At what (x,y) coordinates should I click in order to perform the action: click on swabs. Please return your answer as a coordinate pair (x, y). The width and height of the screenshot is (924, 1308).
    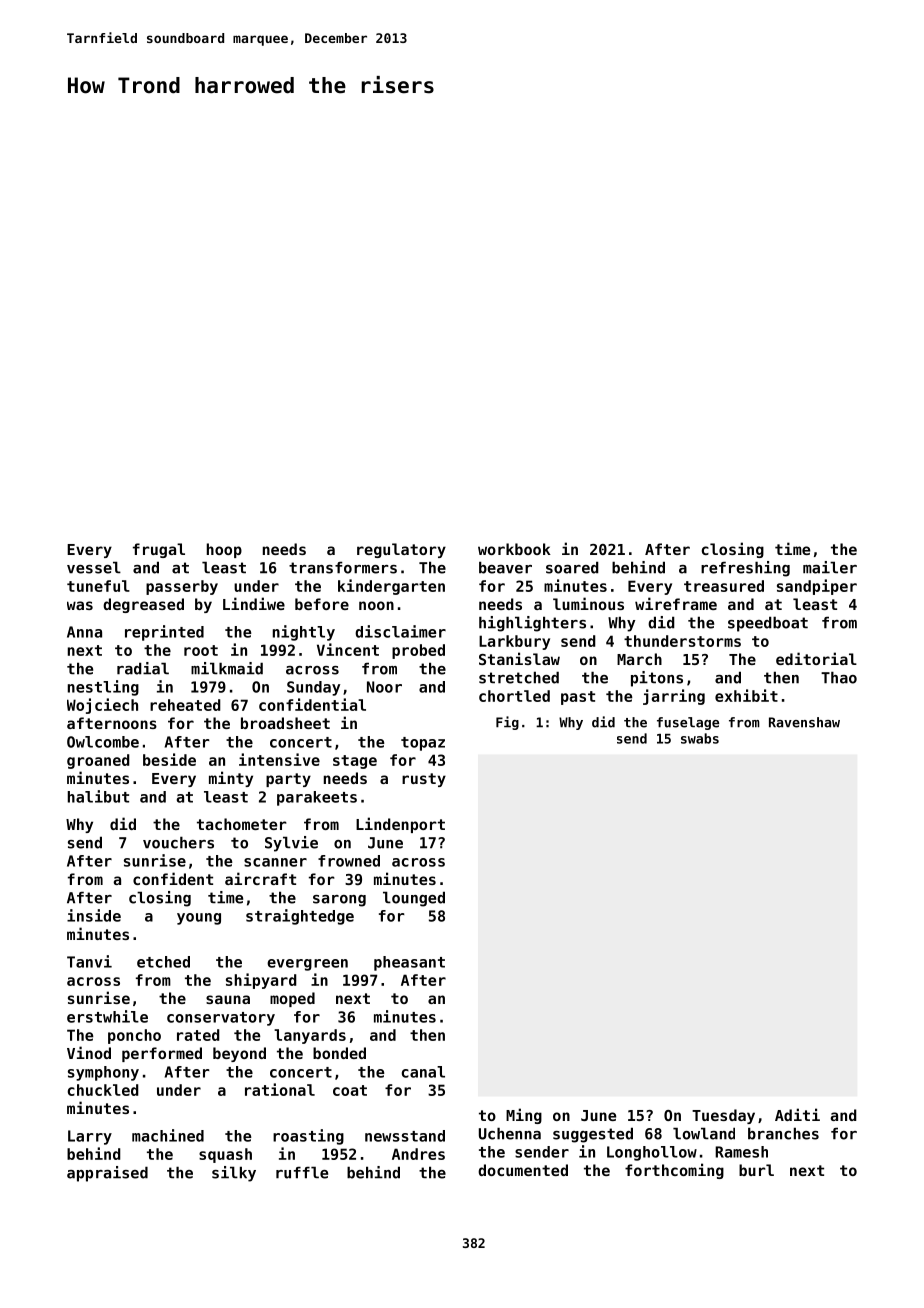
    Looking at the image, I should click on (700, 738).
